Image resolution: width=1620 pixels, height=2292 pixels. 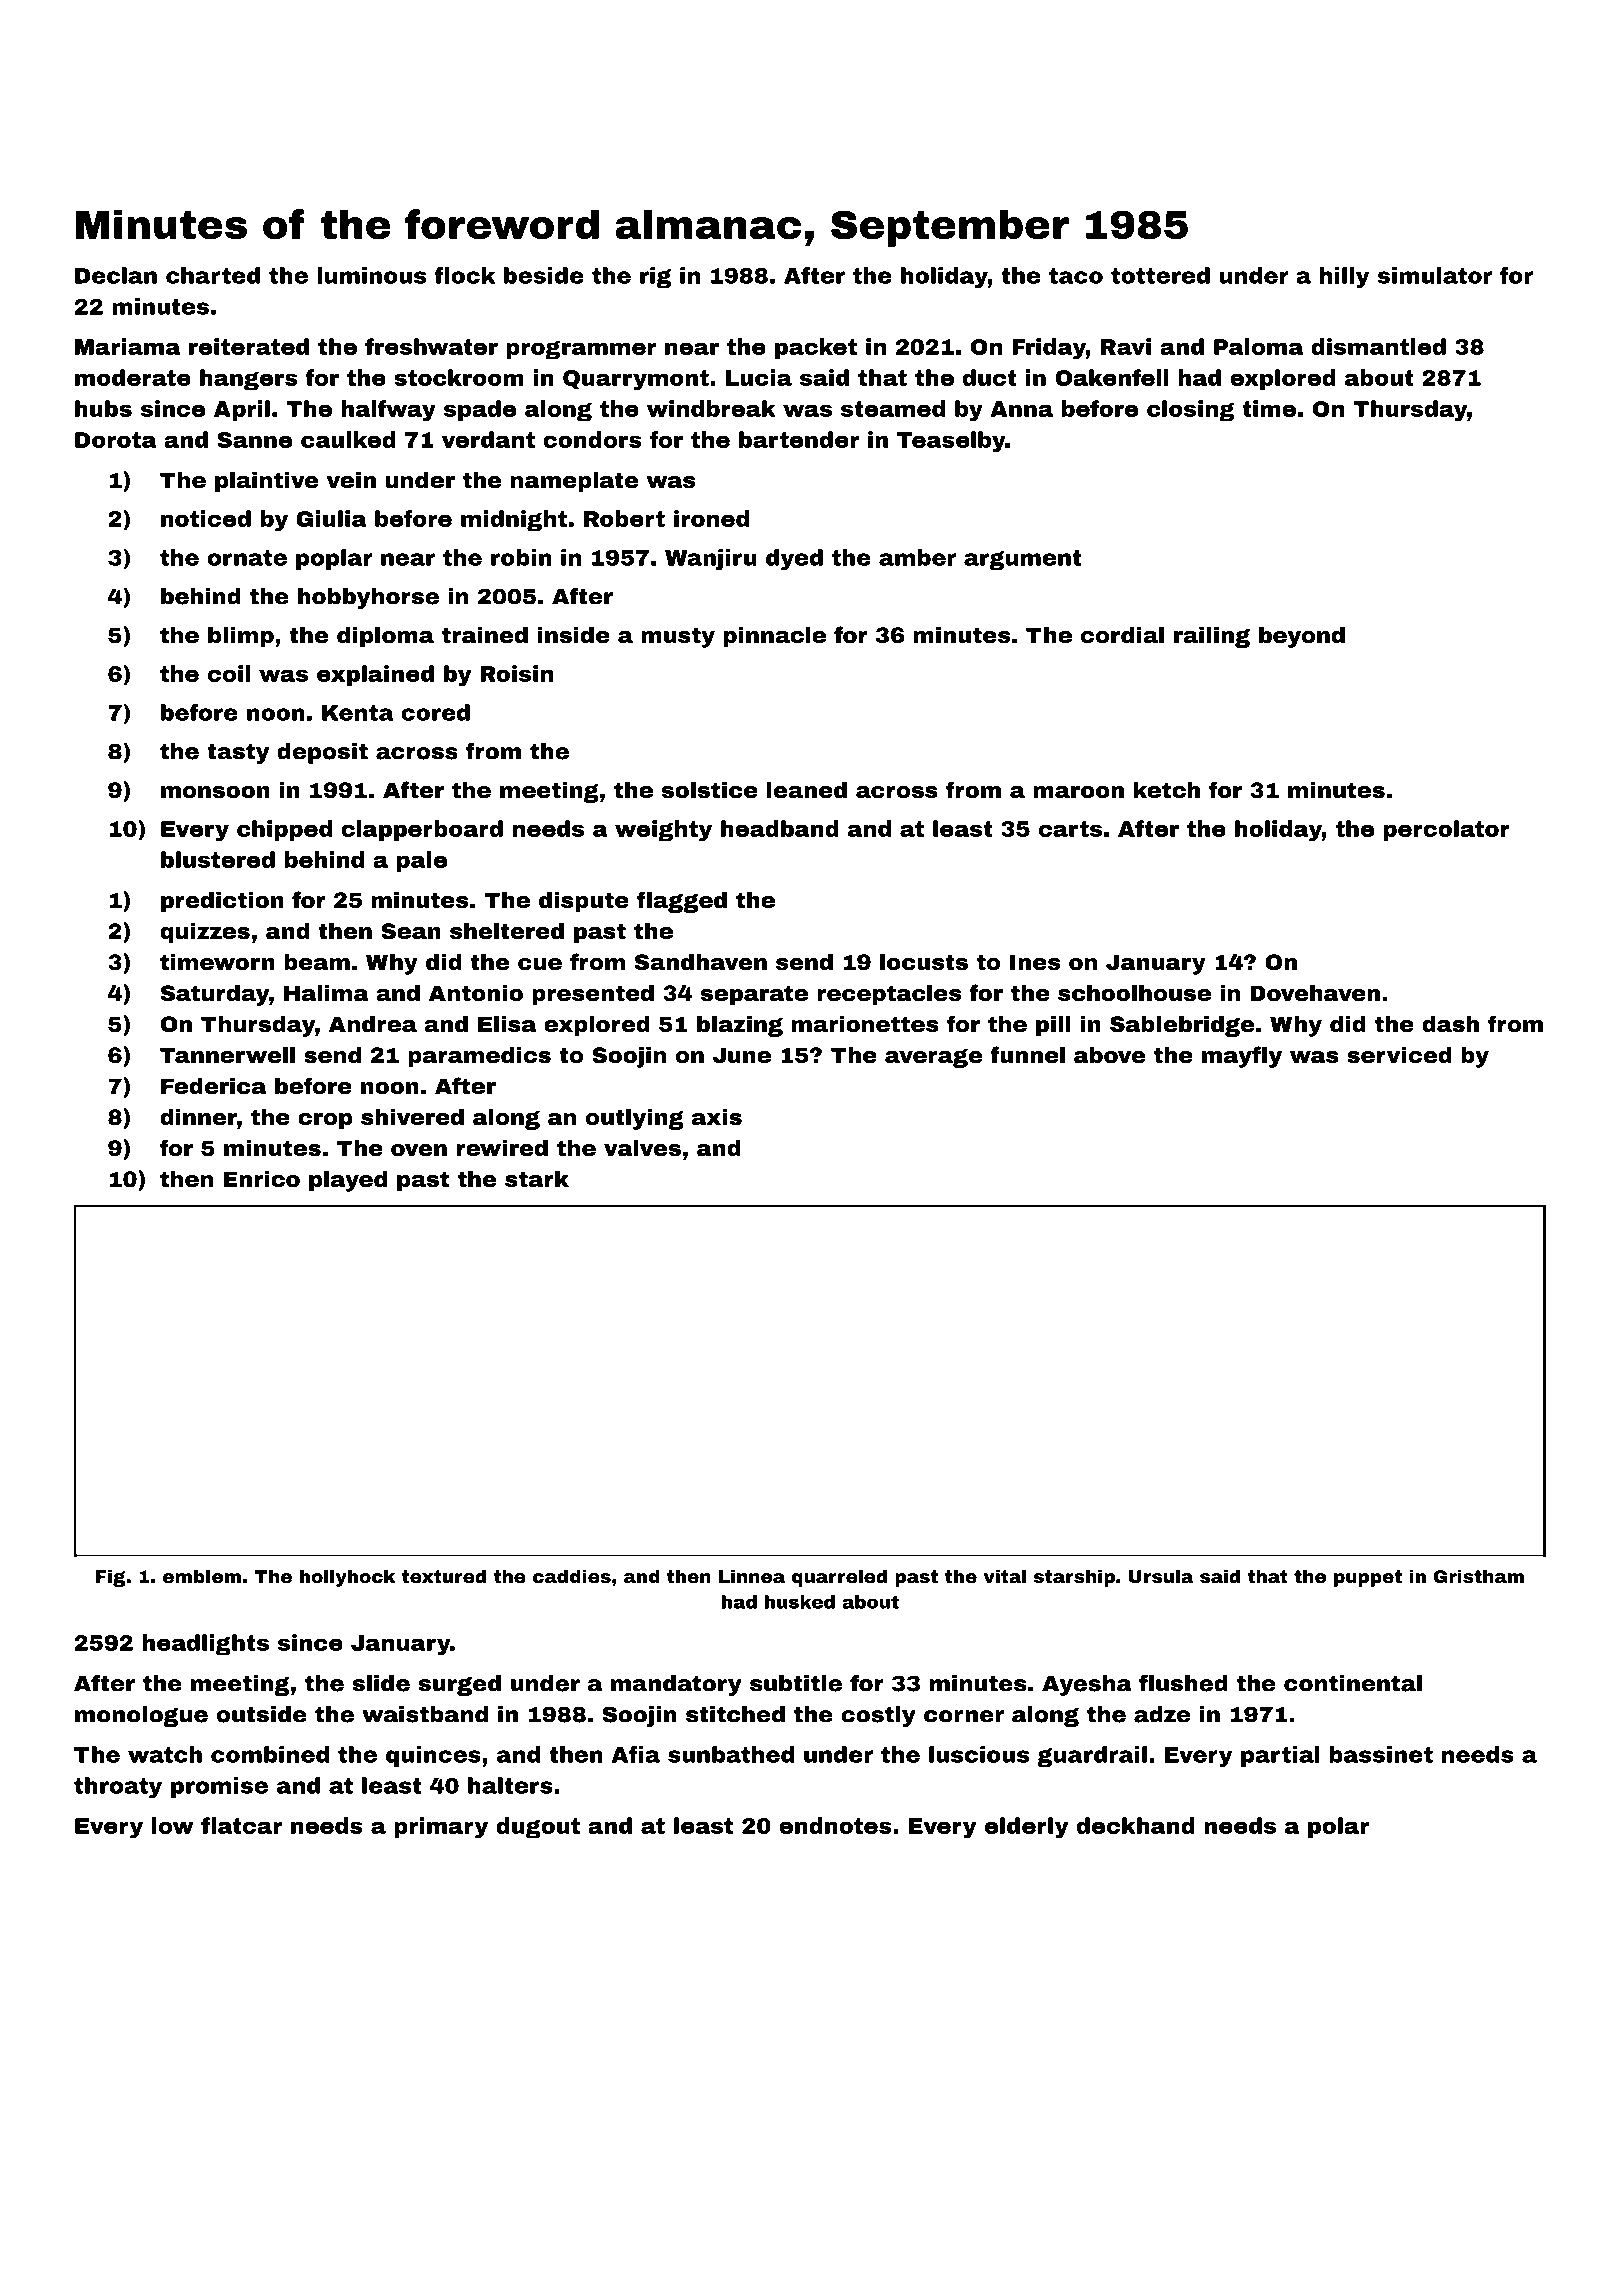 What do you see at coordinates (261, 1178) in the screenshot?
I see `Enrico` at bounding box center [261, 1178].
